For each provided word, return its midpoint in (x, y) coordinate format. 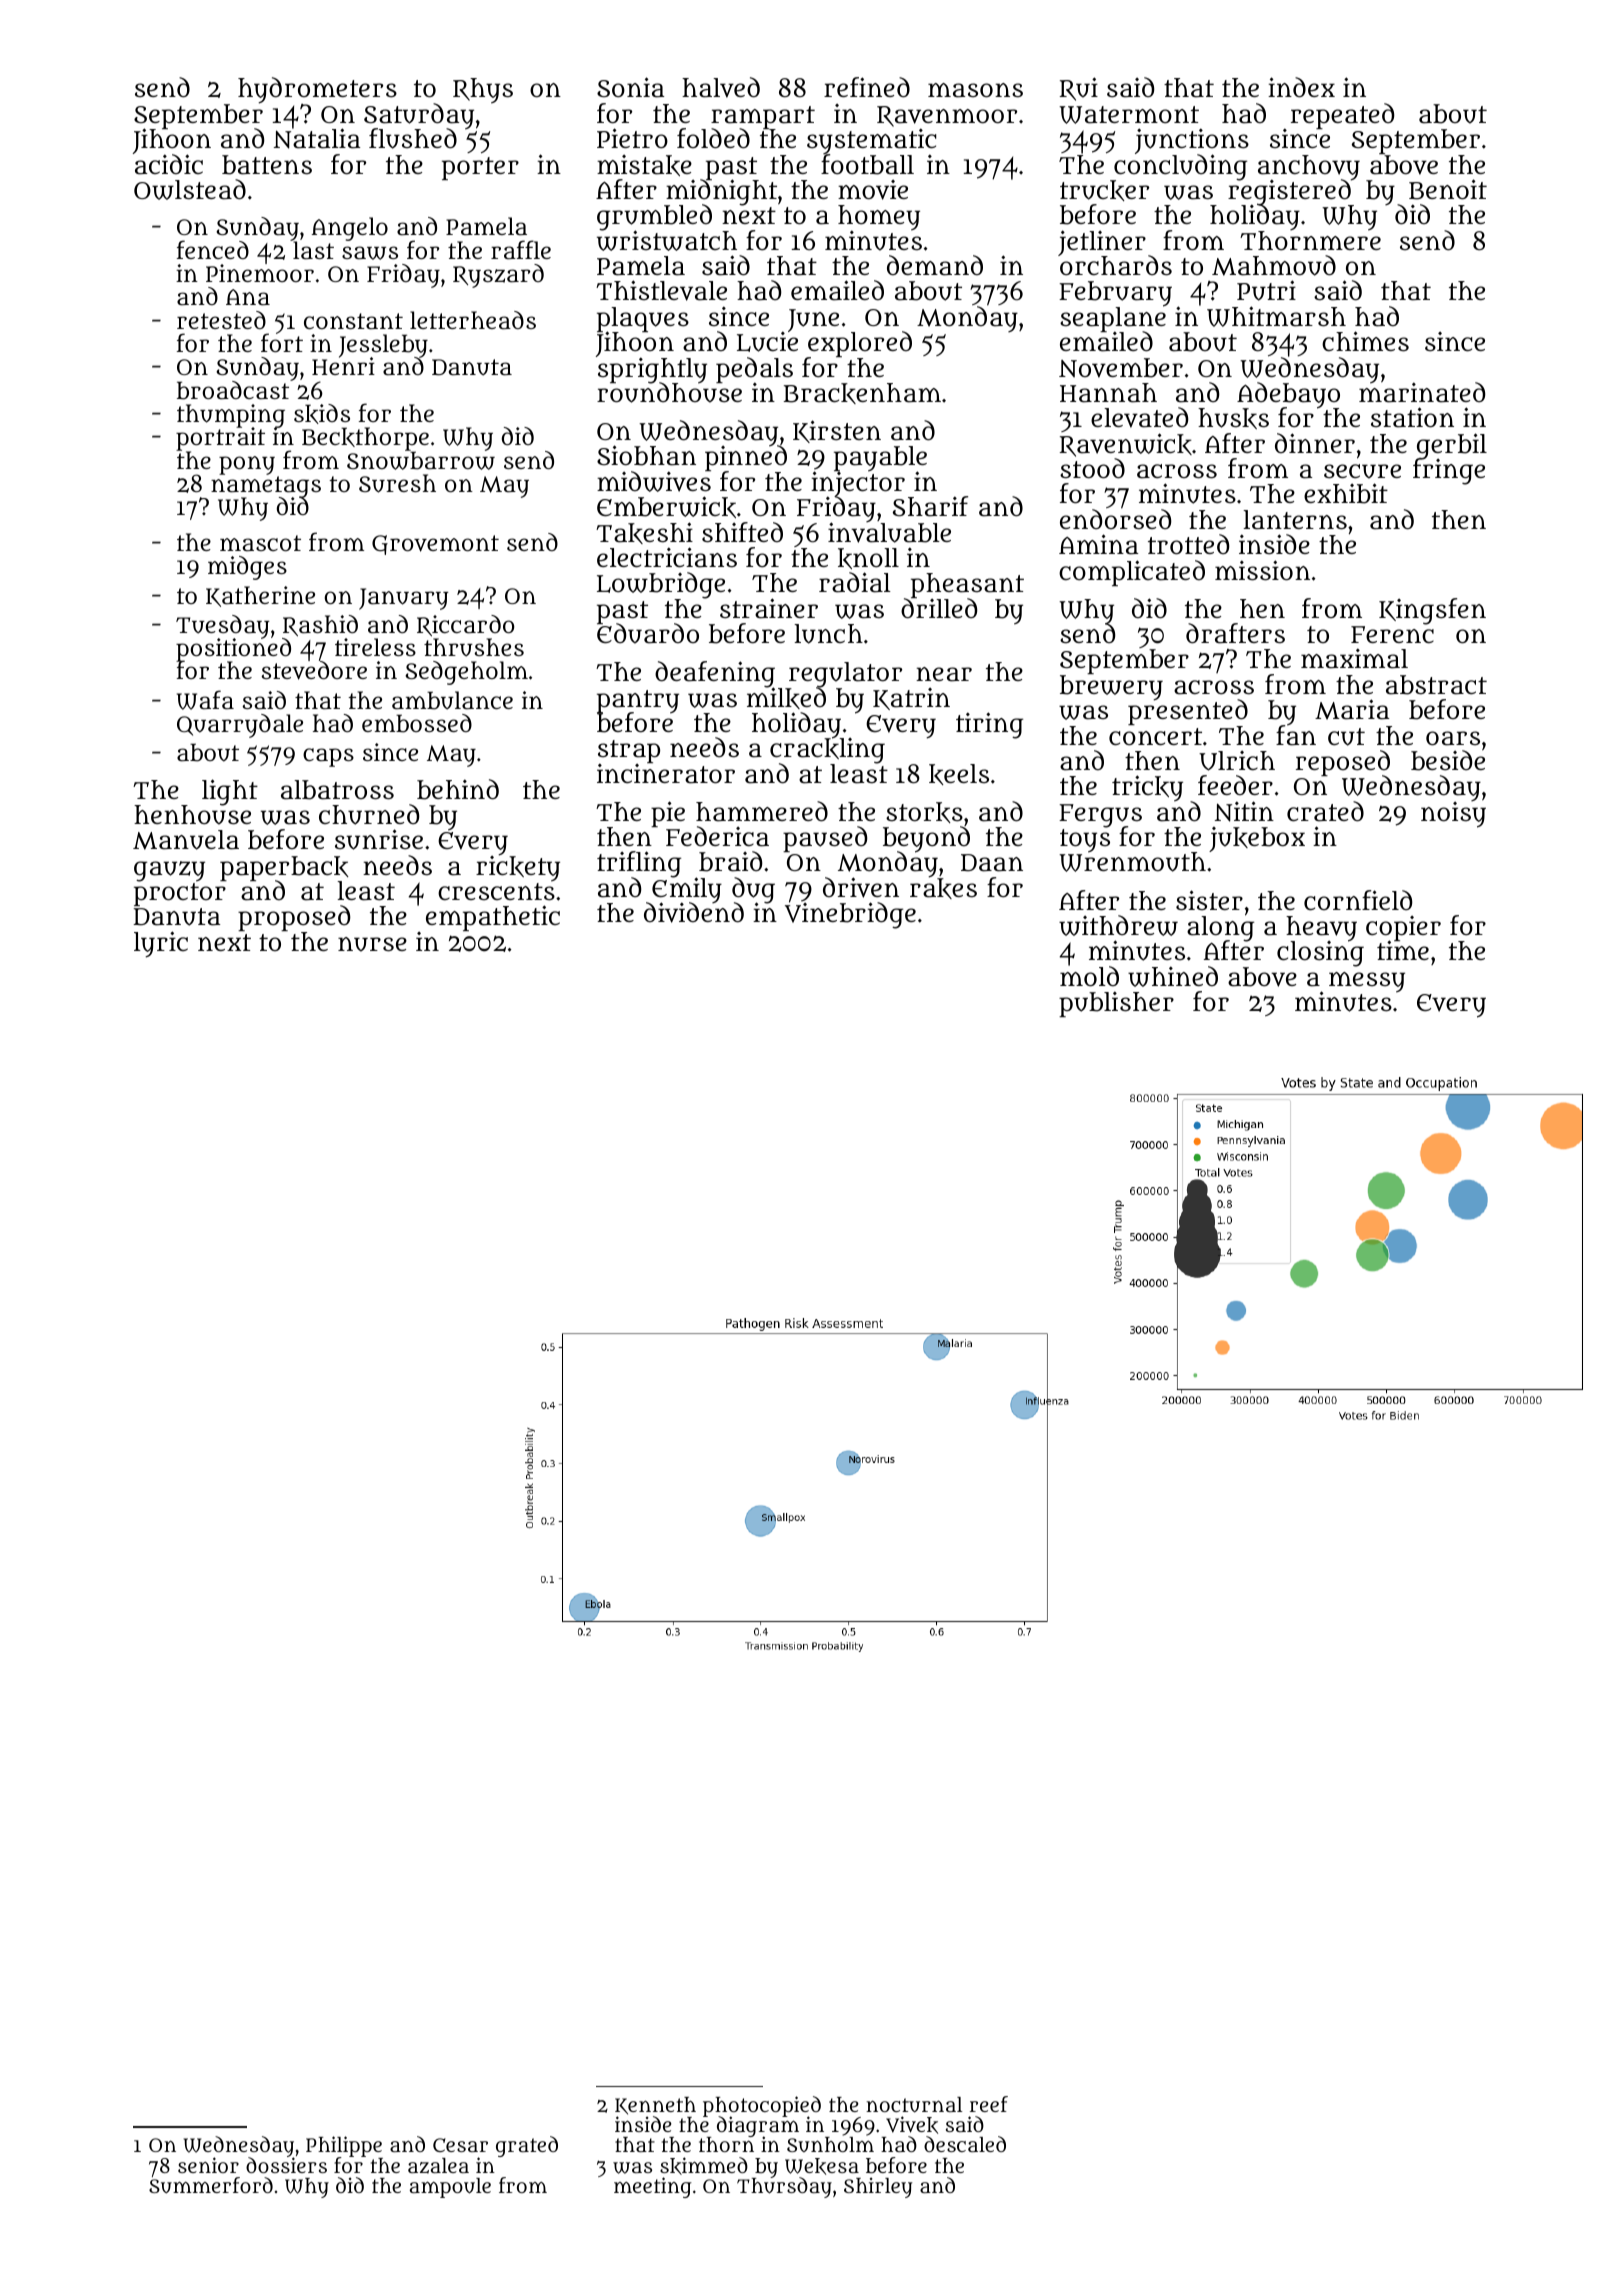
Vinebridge (850, 916)
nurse (372, 944)
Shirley (878, 2187)
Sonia (630, 87)
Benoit (1448, 189)
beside (1448, 761)
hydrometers (317, 90)
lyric (161, 944)
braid (730, 861)
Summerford (211, 2185)
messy (1367, 982)
